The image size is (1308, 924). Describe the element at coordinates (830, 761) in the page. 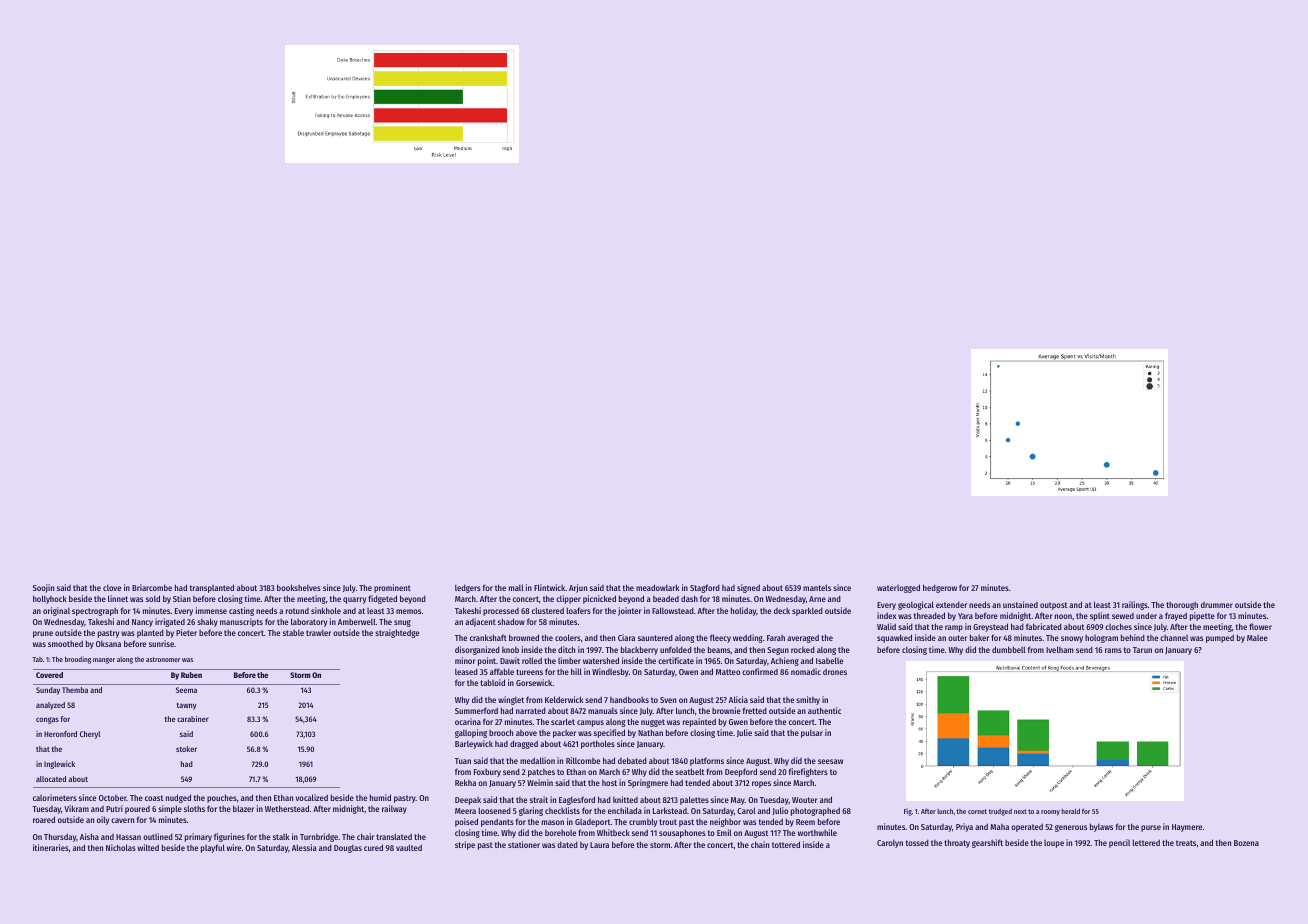

I see `seesaw` at that location.
